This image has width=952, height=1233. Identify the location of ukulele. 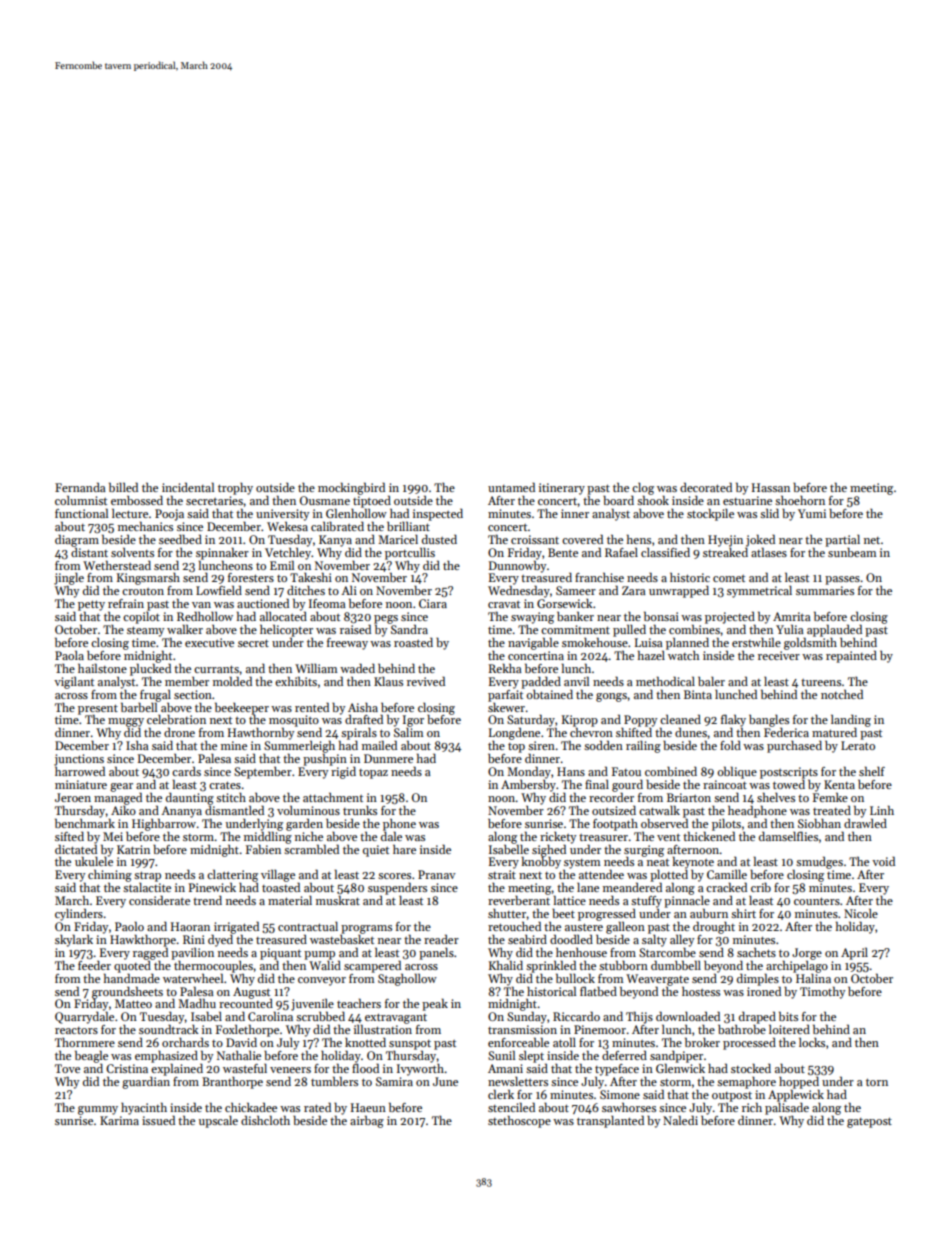
(94, 861).
